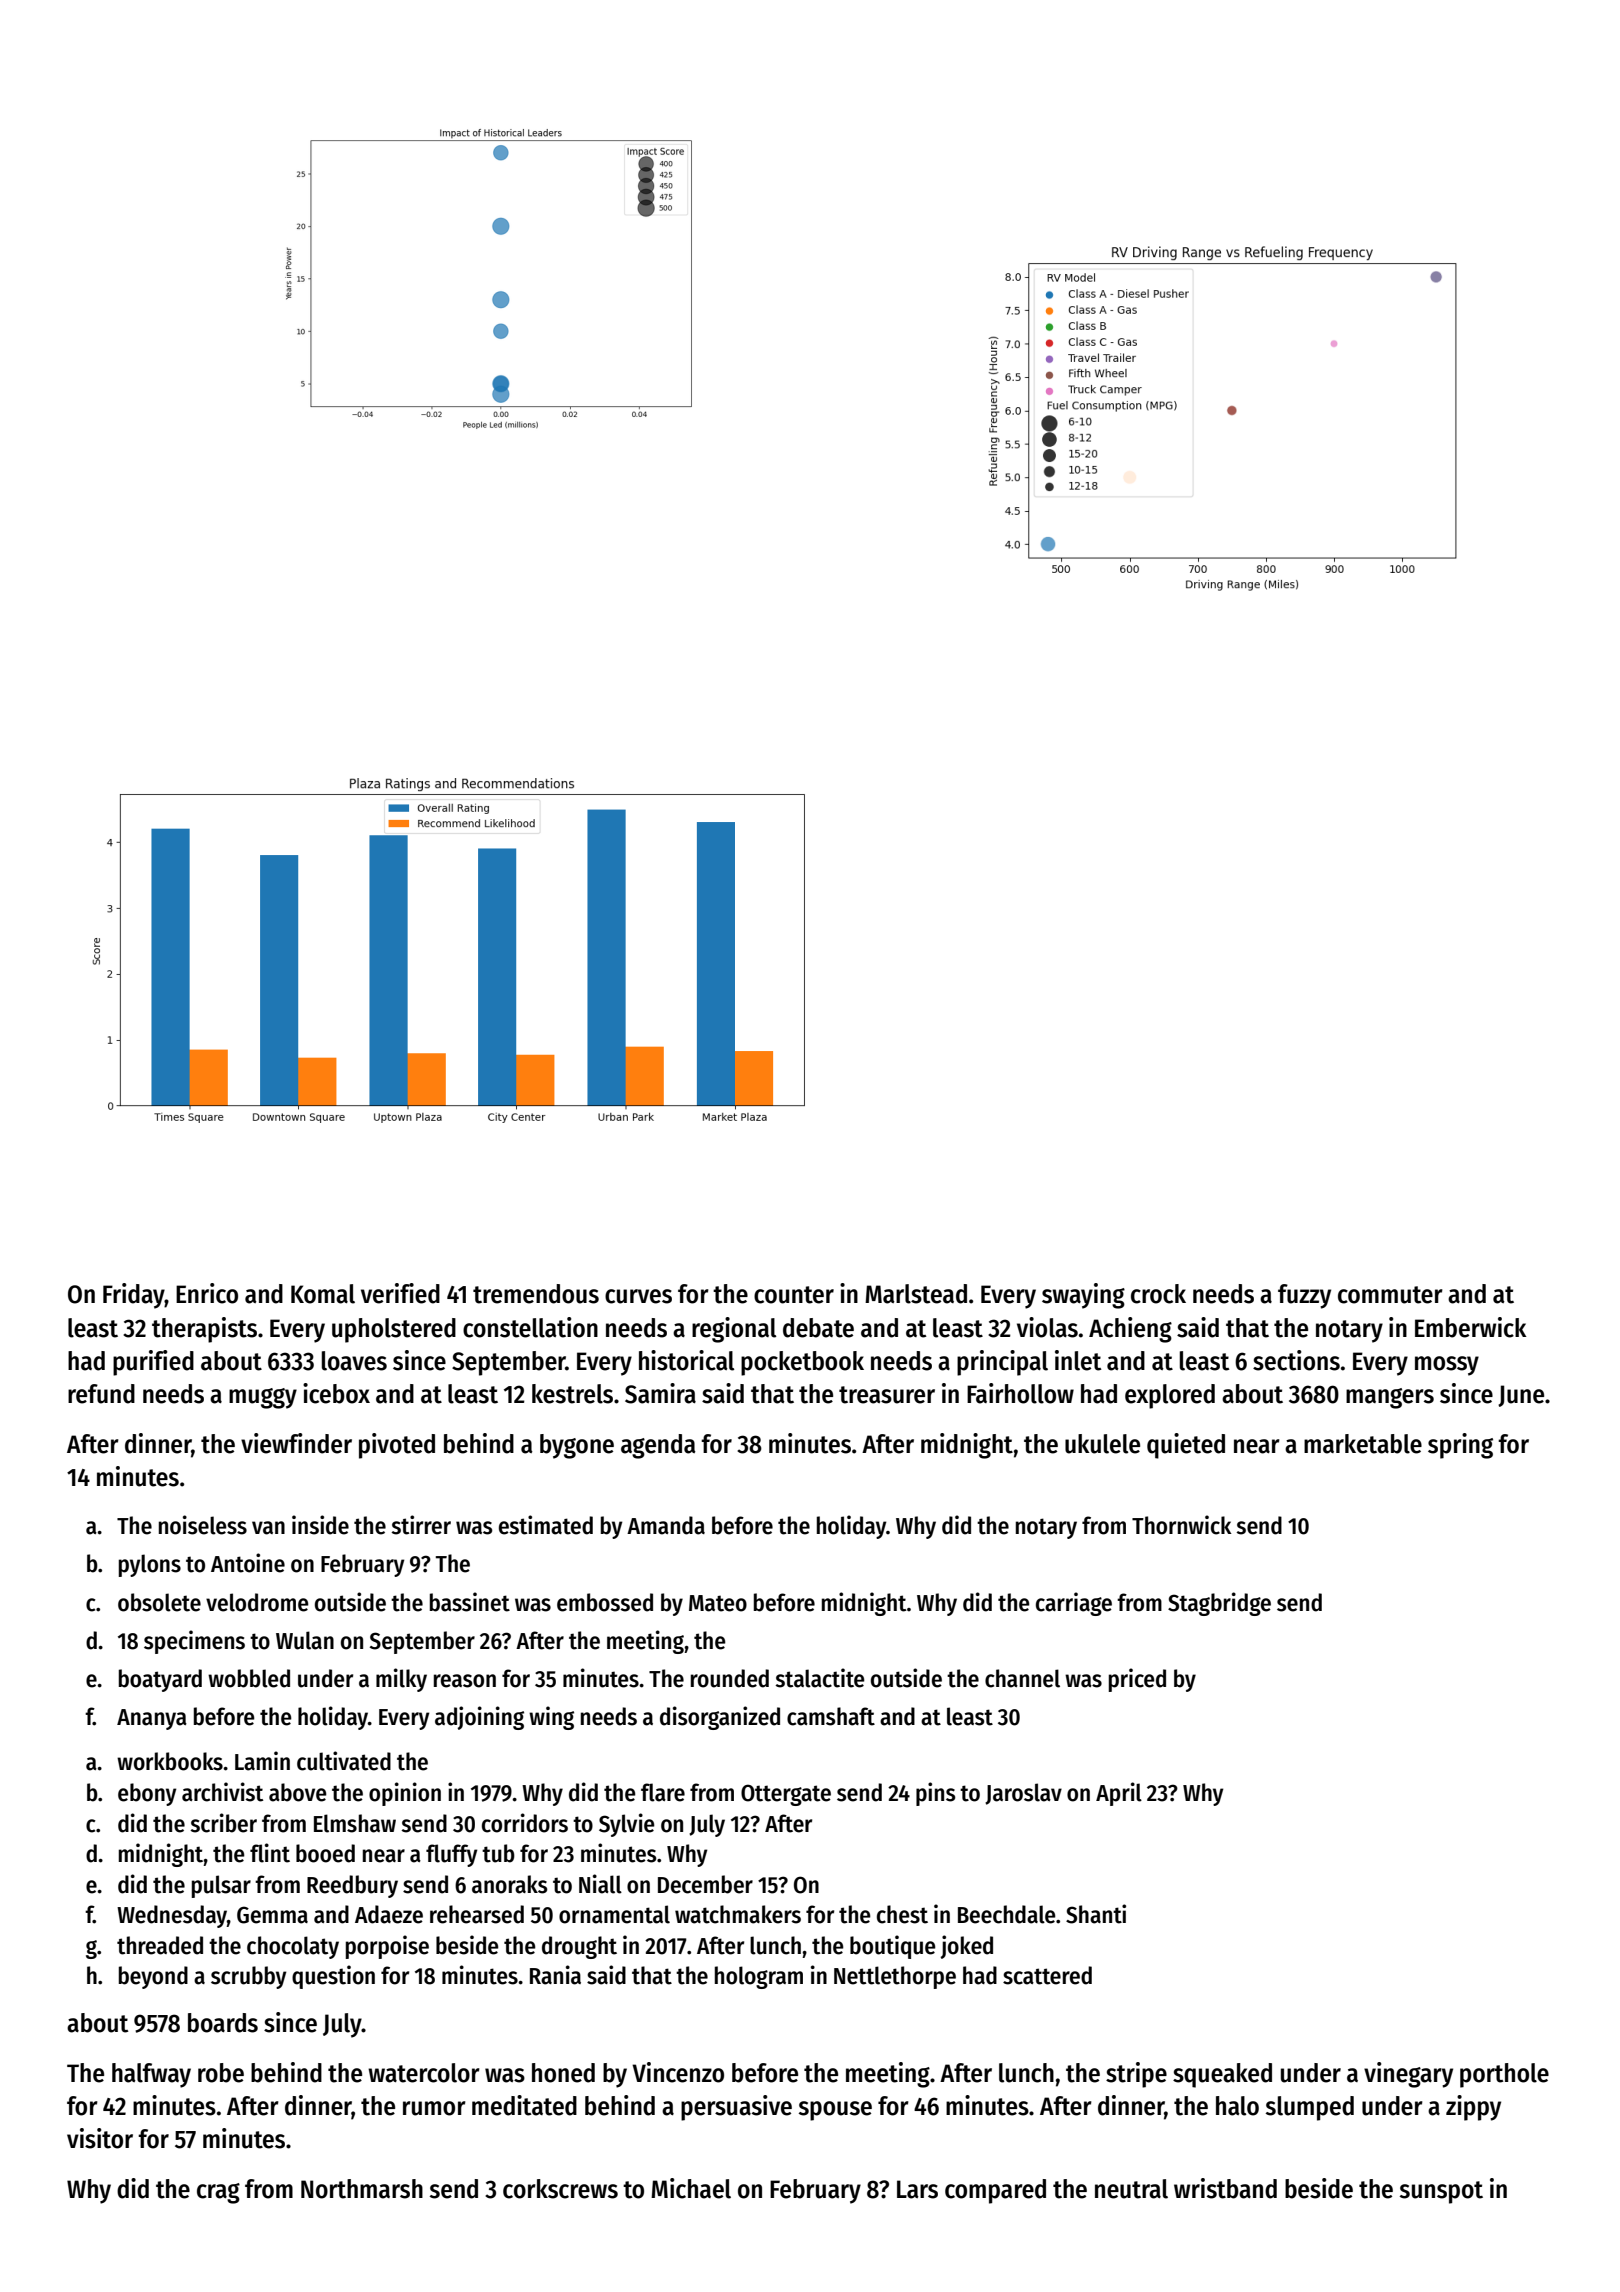 This document has height=2292, width=1620. I want to click on constellation, so click(530, 1327).
